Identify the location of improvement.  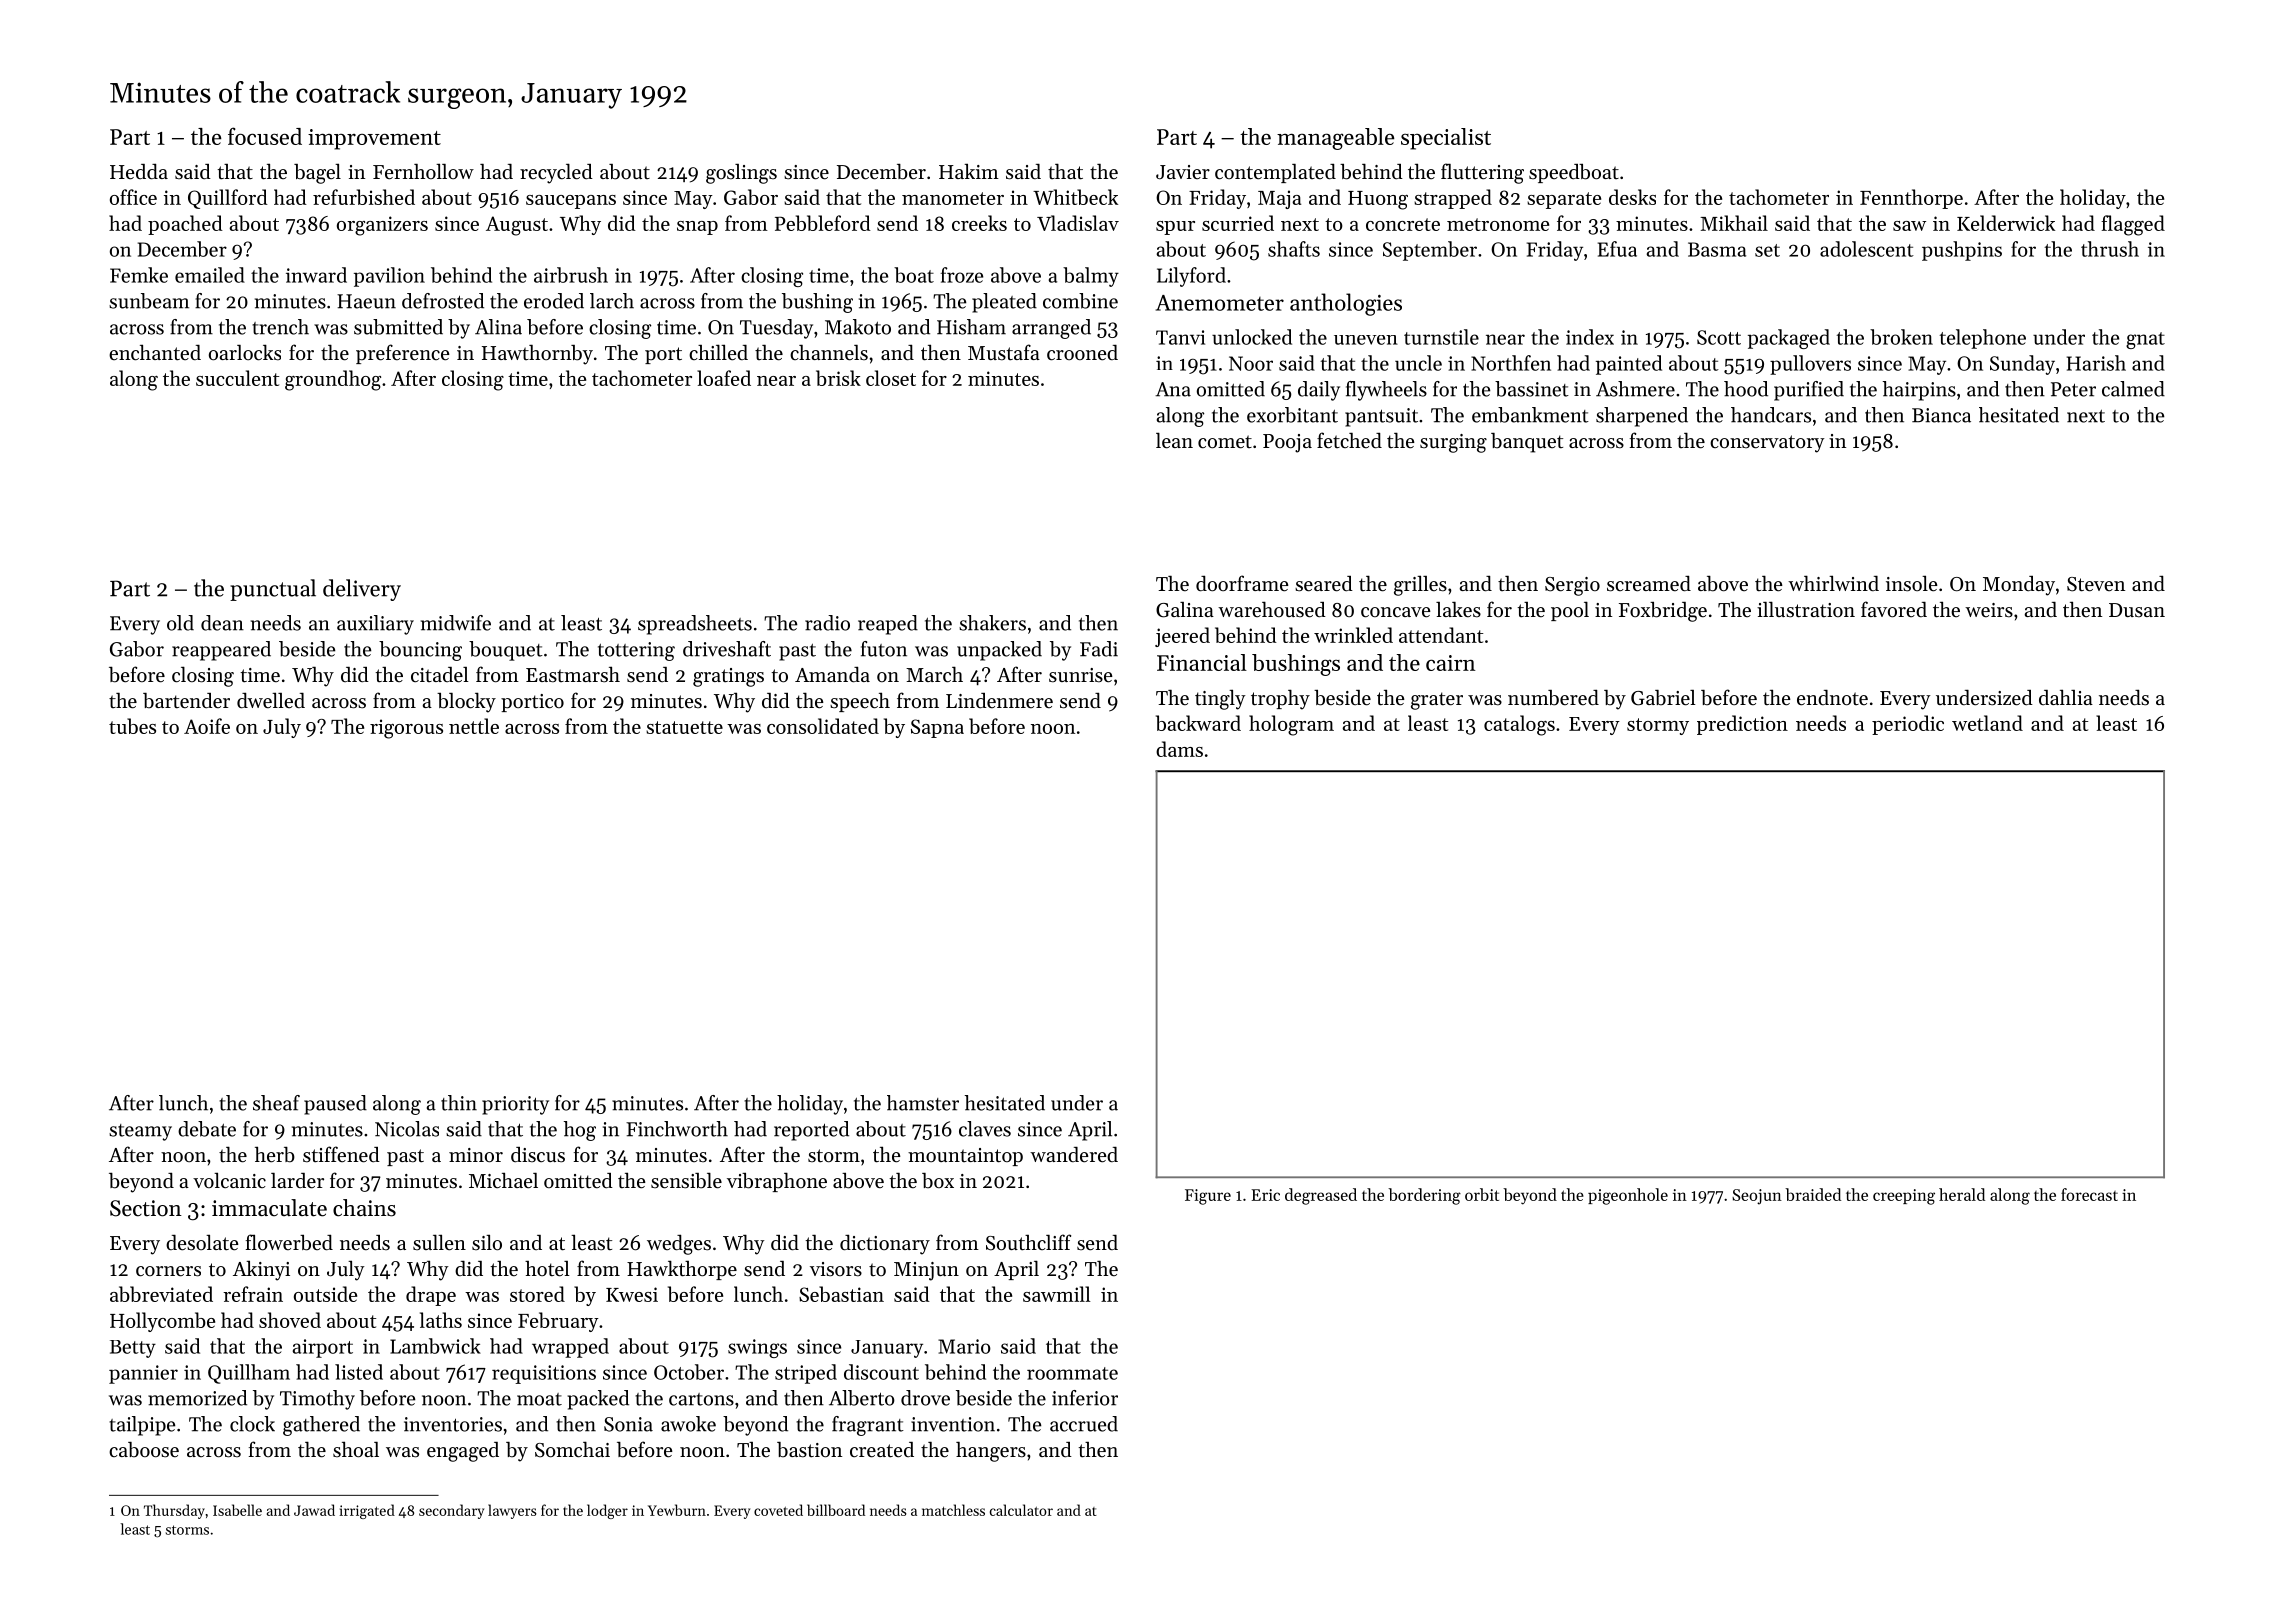
(374, 139).
